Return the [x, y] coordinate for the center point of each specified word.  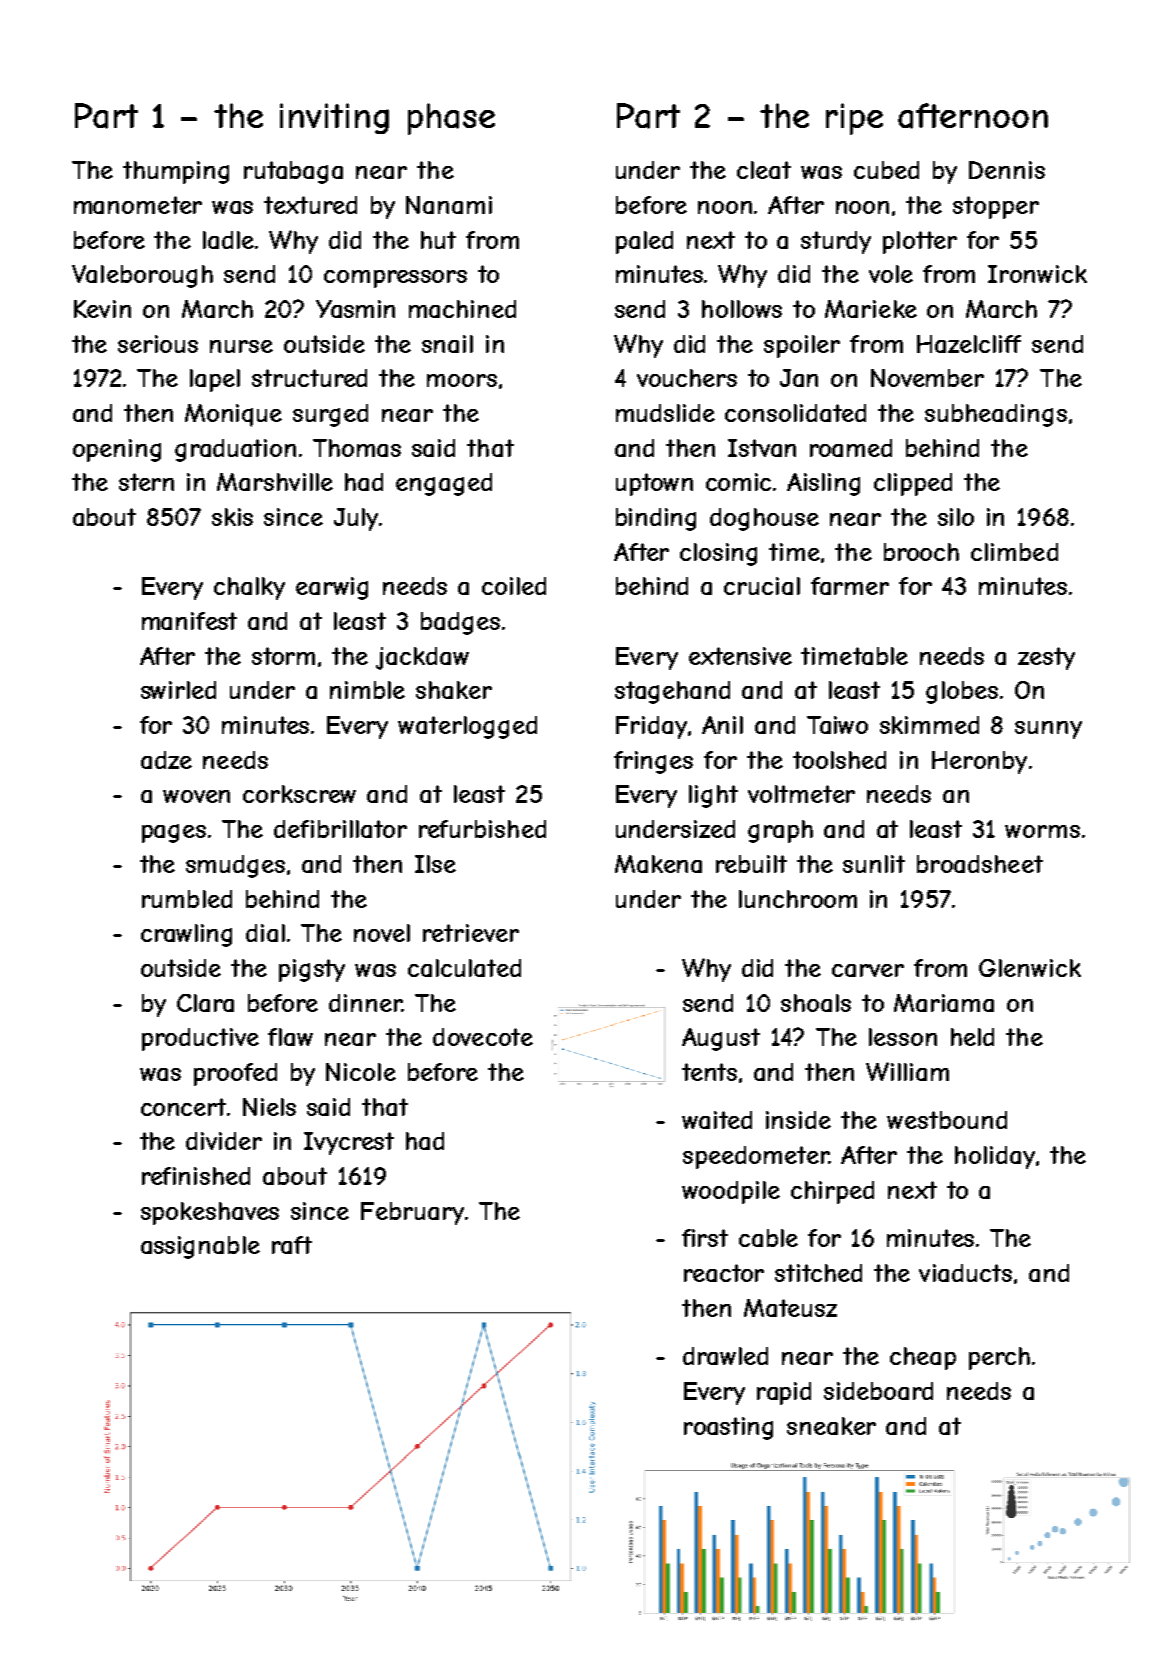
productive [200, 1039]
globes [962, 692]
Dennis [1007, 170]
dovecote [483, 1037]
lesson [903, 1037]
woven [196, 796]
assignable [200, 1247]
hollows [742, 309]
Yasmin [355, 309]
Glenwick [1030, 968]
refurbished [482, 829]
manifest [189, 621]
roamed [851, 448]
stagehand [672, 692]
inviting [334, 118]
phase [451, 119]
